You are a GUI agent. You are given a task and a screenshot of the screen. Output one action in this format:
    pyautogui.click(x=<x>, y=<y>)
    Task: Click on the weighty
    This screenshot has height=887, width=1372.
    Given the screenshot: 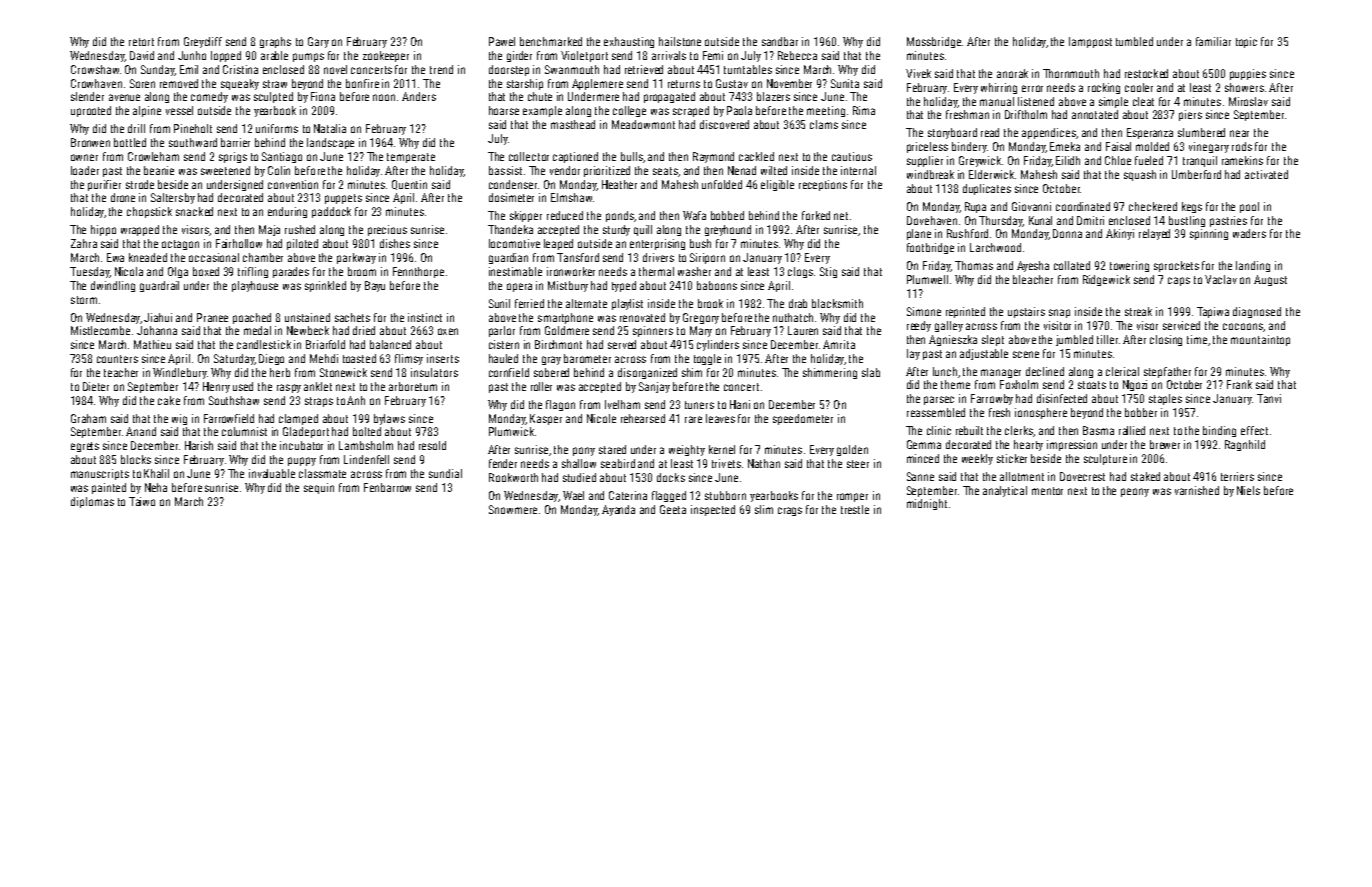 What is the action you would take?
    pyautogui.click(x=687, y=450)
